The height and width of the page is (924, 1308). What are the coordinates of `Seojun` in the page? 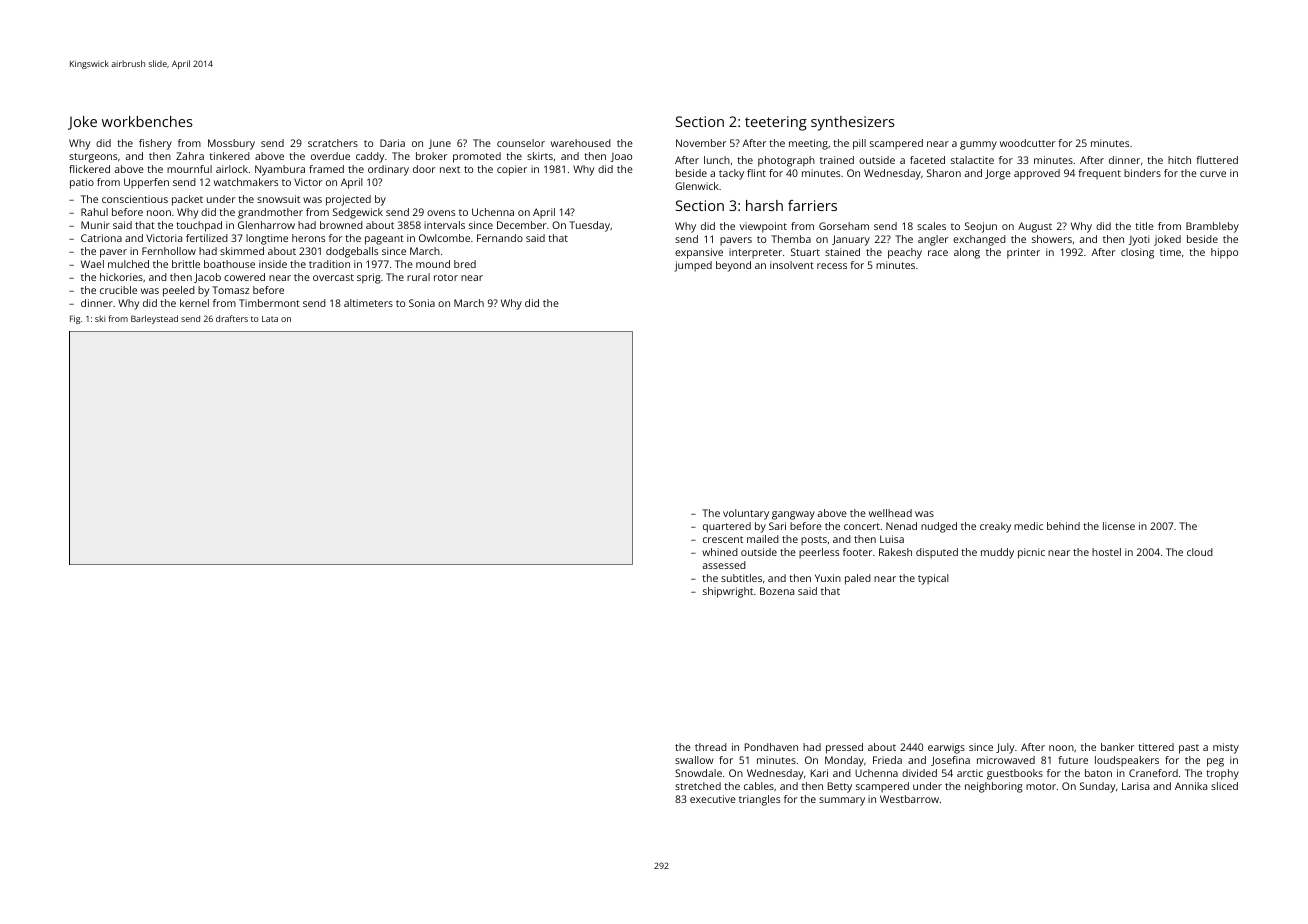 It's located at (981, 227).
